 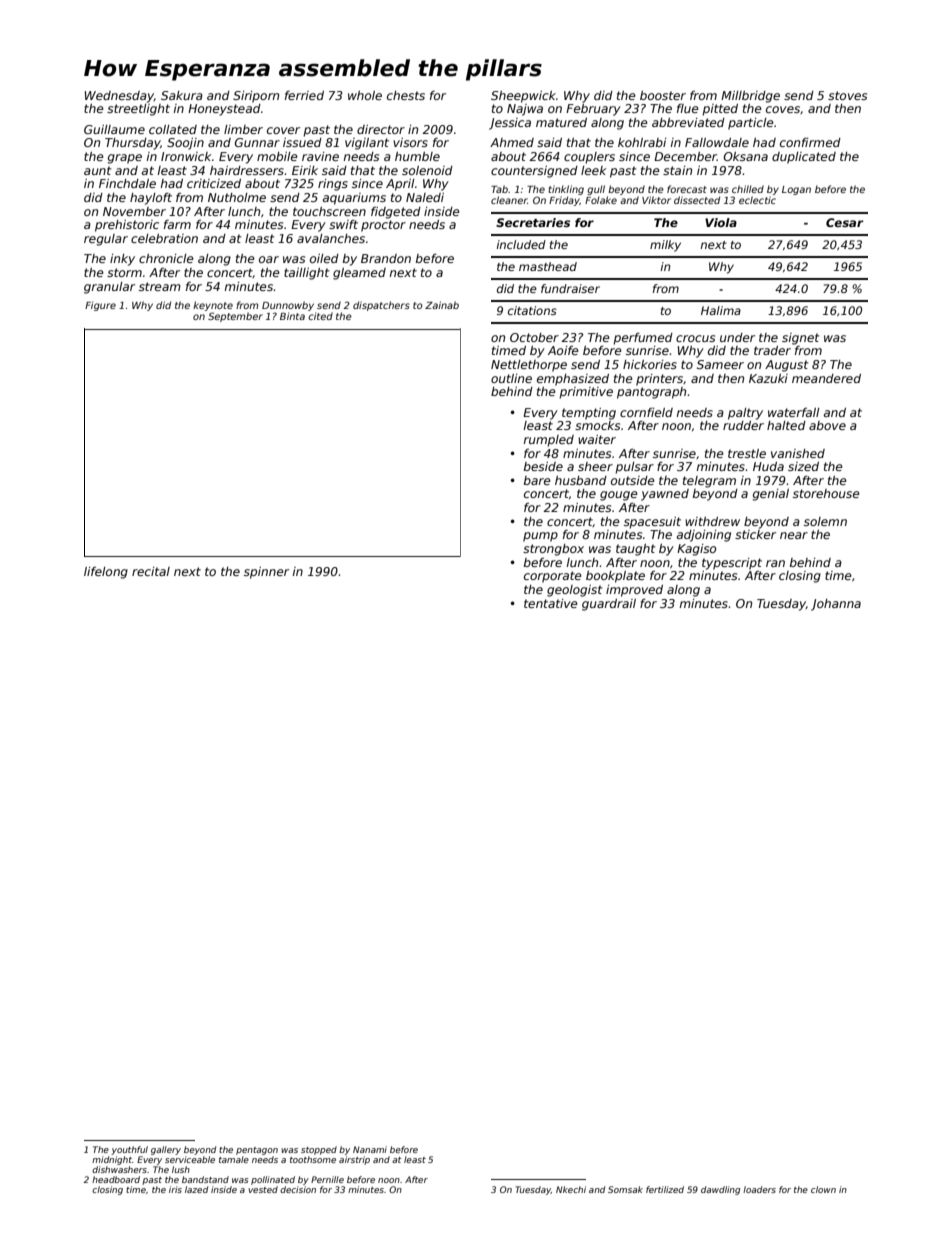 I want to click on February, so click(x=593, y=110).
